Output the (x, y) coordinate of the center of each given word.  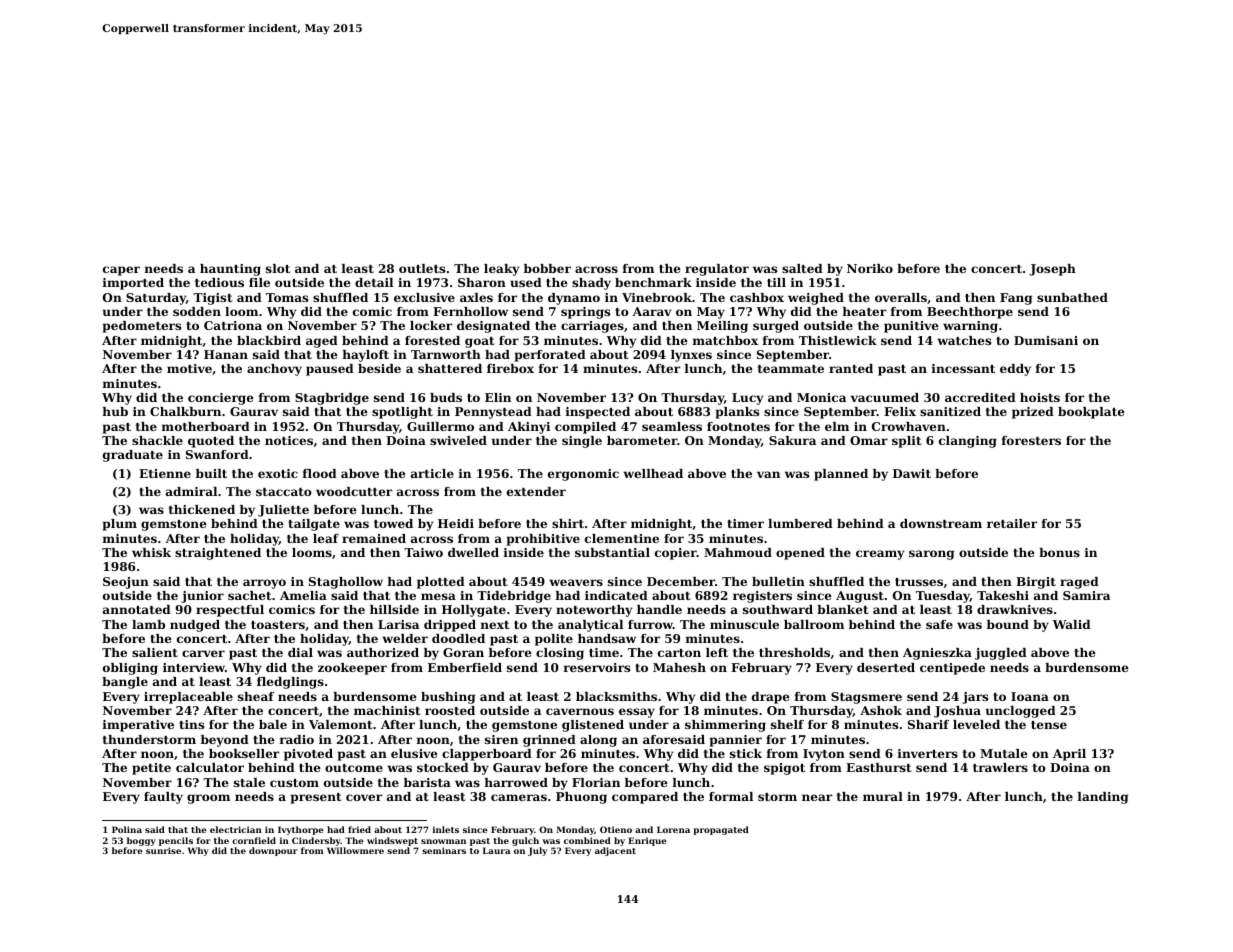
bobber (547, 268)
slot (278, 268)
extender (536, 491)
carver (203, 653)
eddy (1015, 370)
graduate (133, 456)
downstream (941, 523)
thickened (202, 509)
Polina (127, 829)
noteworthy (594, 611)
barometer (642, 440)
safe (939, 624)
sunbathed (1072, 297)
